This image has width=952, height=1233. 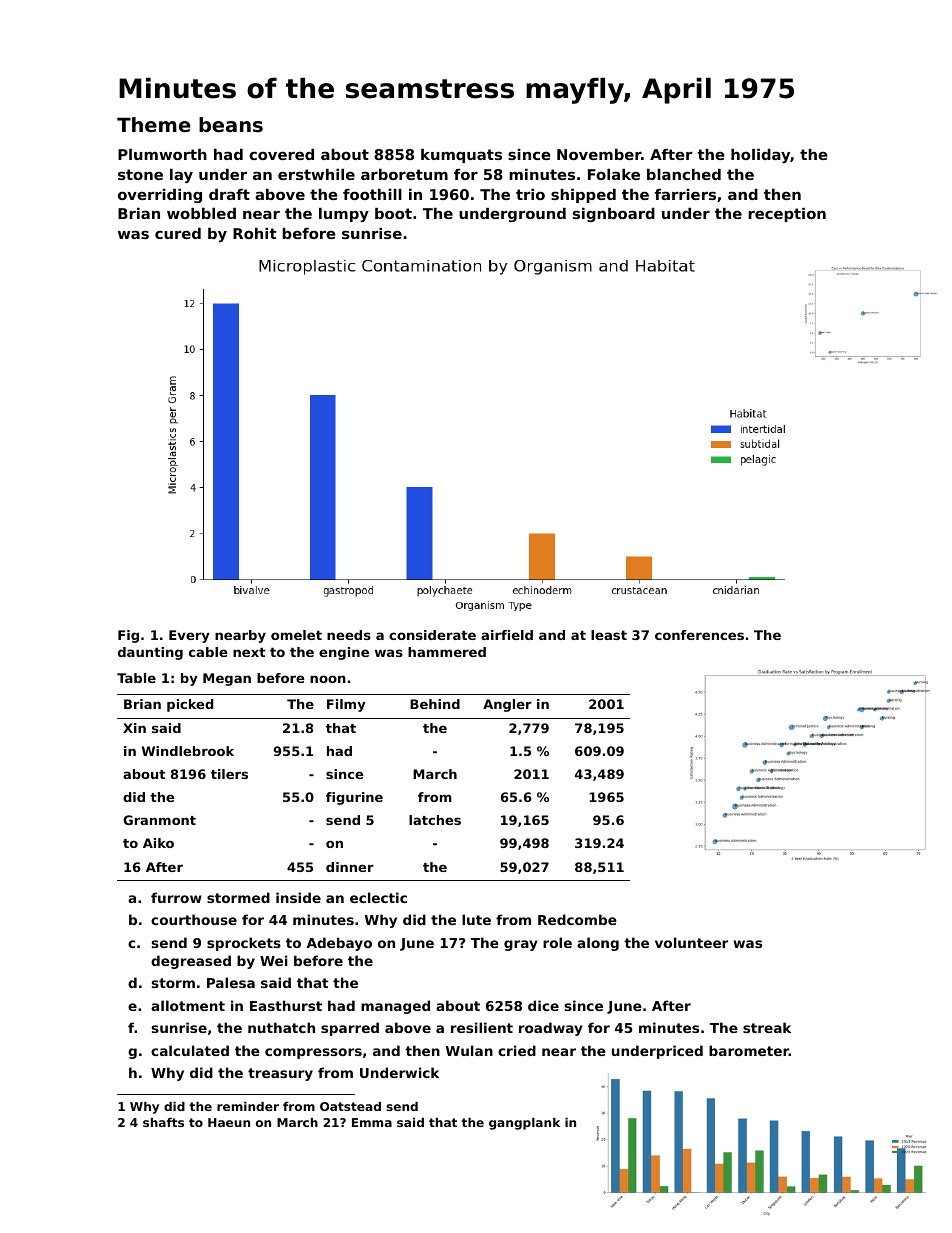 I want to click on cured, so click(x=178, y=233).
